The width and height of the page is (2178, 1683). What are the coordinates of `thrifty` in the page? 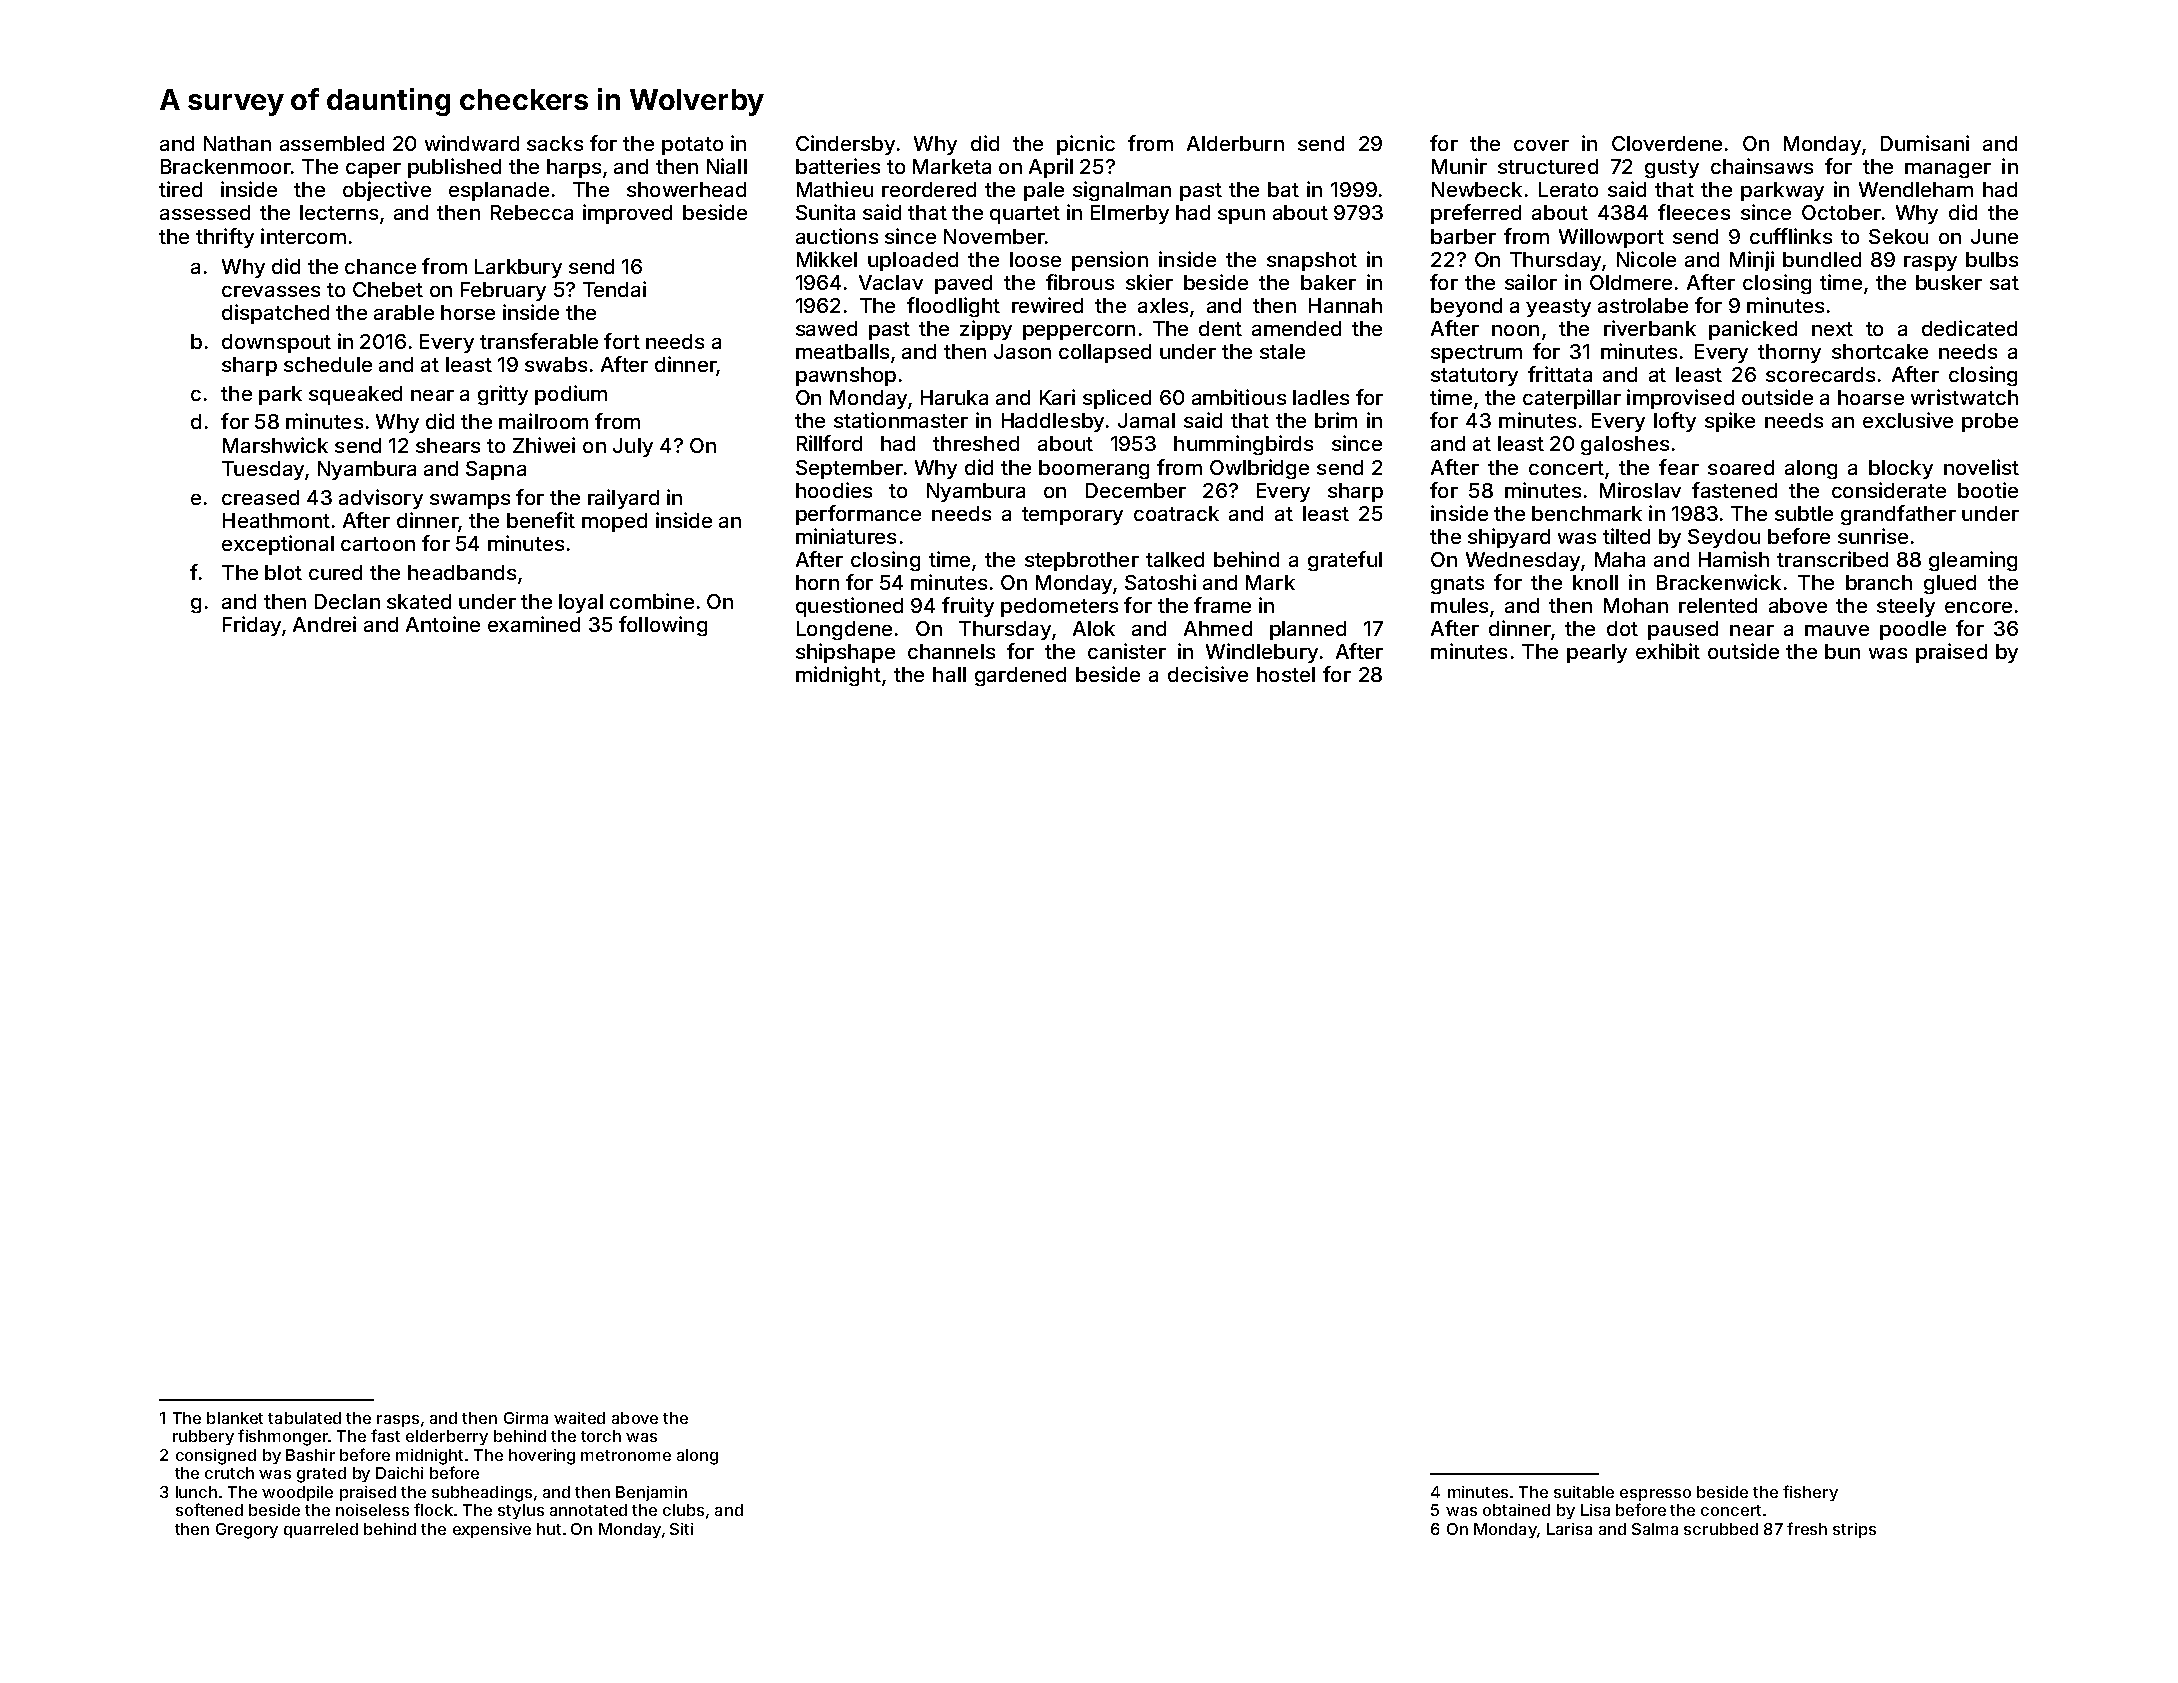 It's located at (225, 238).
